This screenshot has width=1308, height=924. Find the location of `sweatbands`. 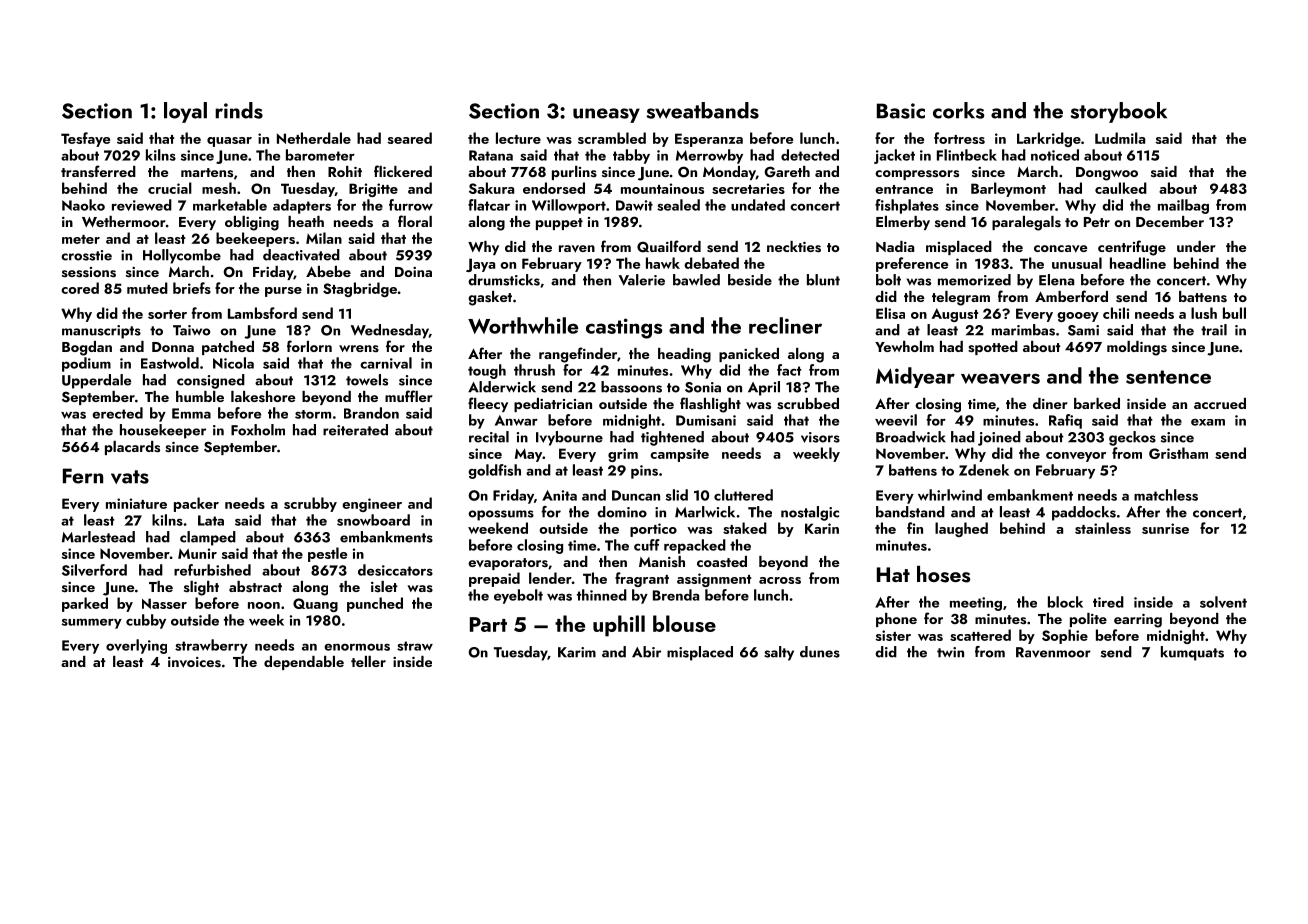

sweatbands is located at coordinates (702, 110).
